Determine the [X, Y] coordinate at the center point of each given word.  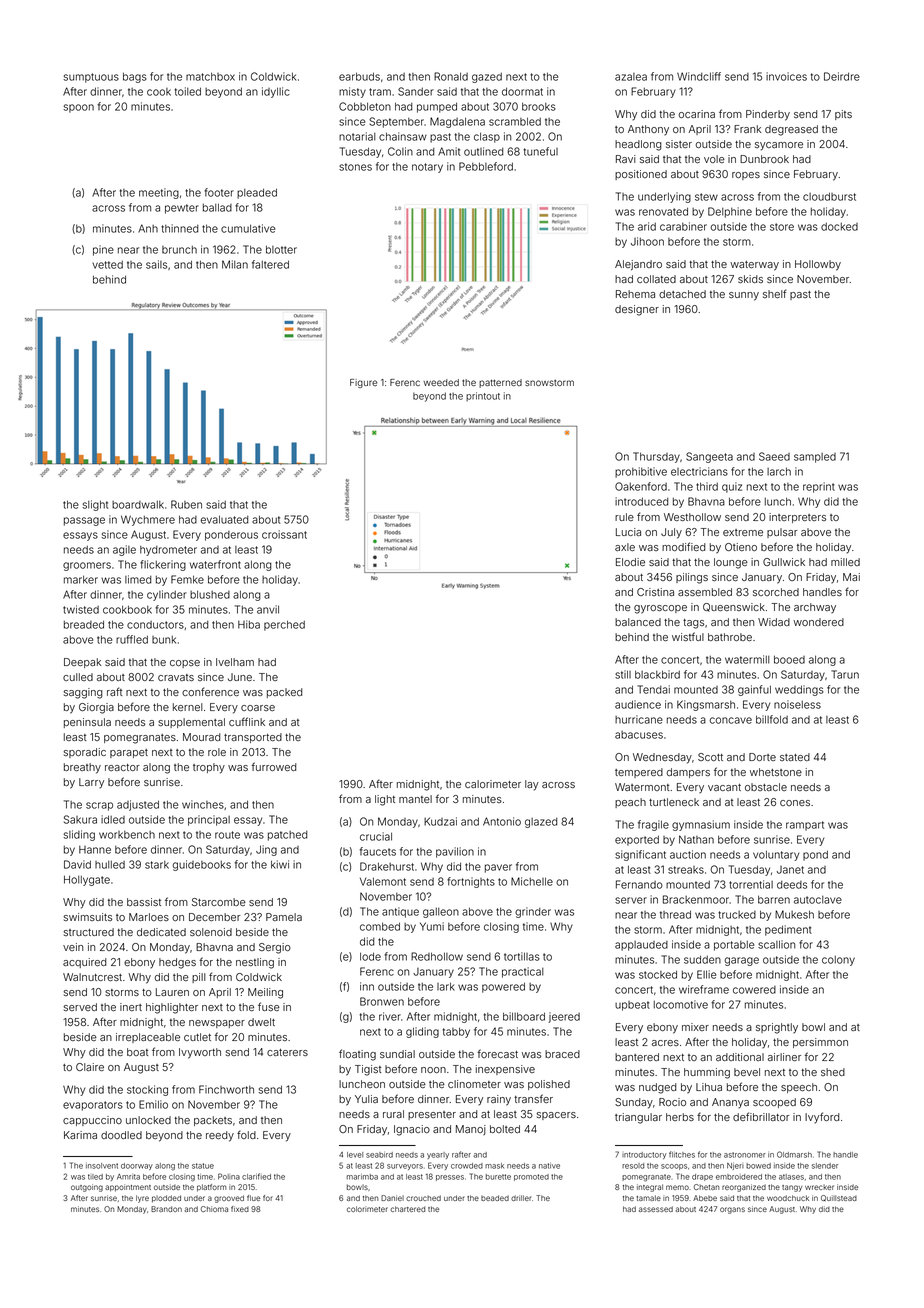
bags [135, 77]
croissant [284, 534]
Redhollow [437, 956]
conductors [155, 625]
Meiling [265, 993]
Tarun [845, 674]
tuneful [541, 151]
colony [838, 961]
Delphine [730, 212]
